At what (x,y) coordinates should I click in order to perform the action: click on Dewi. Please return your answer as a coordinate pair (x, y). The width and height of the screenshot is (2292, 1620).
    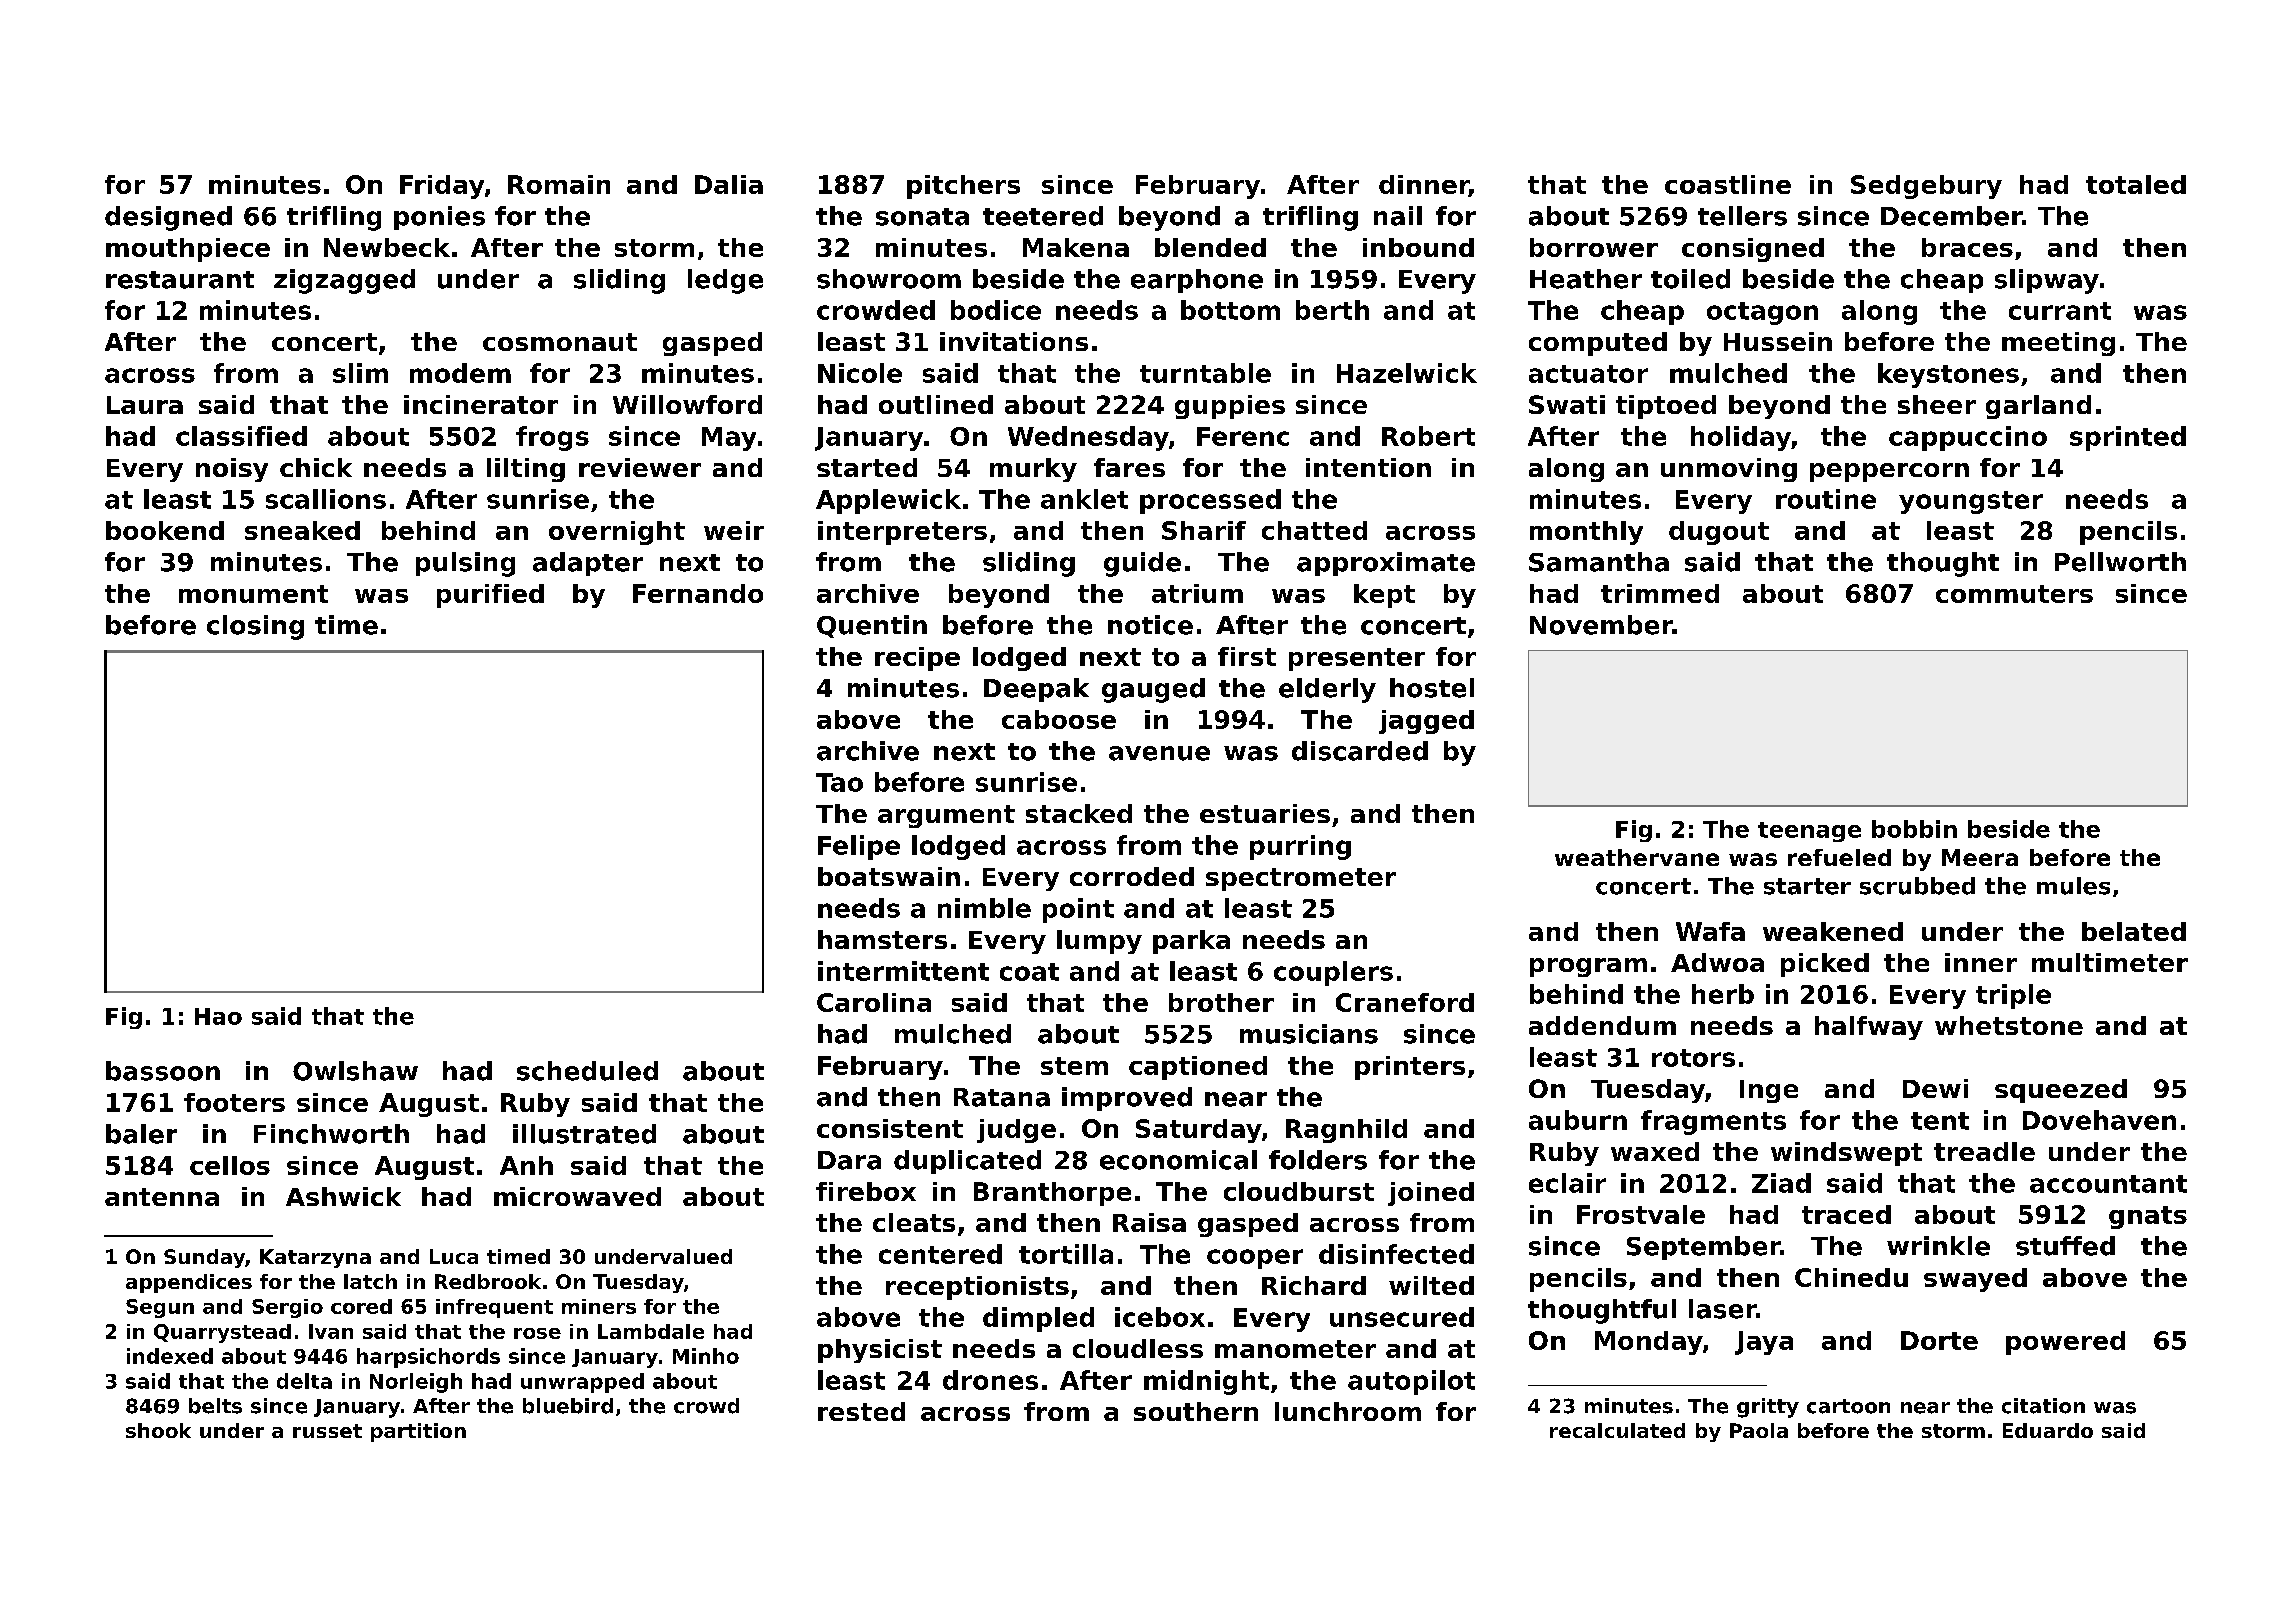
    Looking at the image, I should click on (1935, 1088).
